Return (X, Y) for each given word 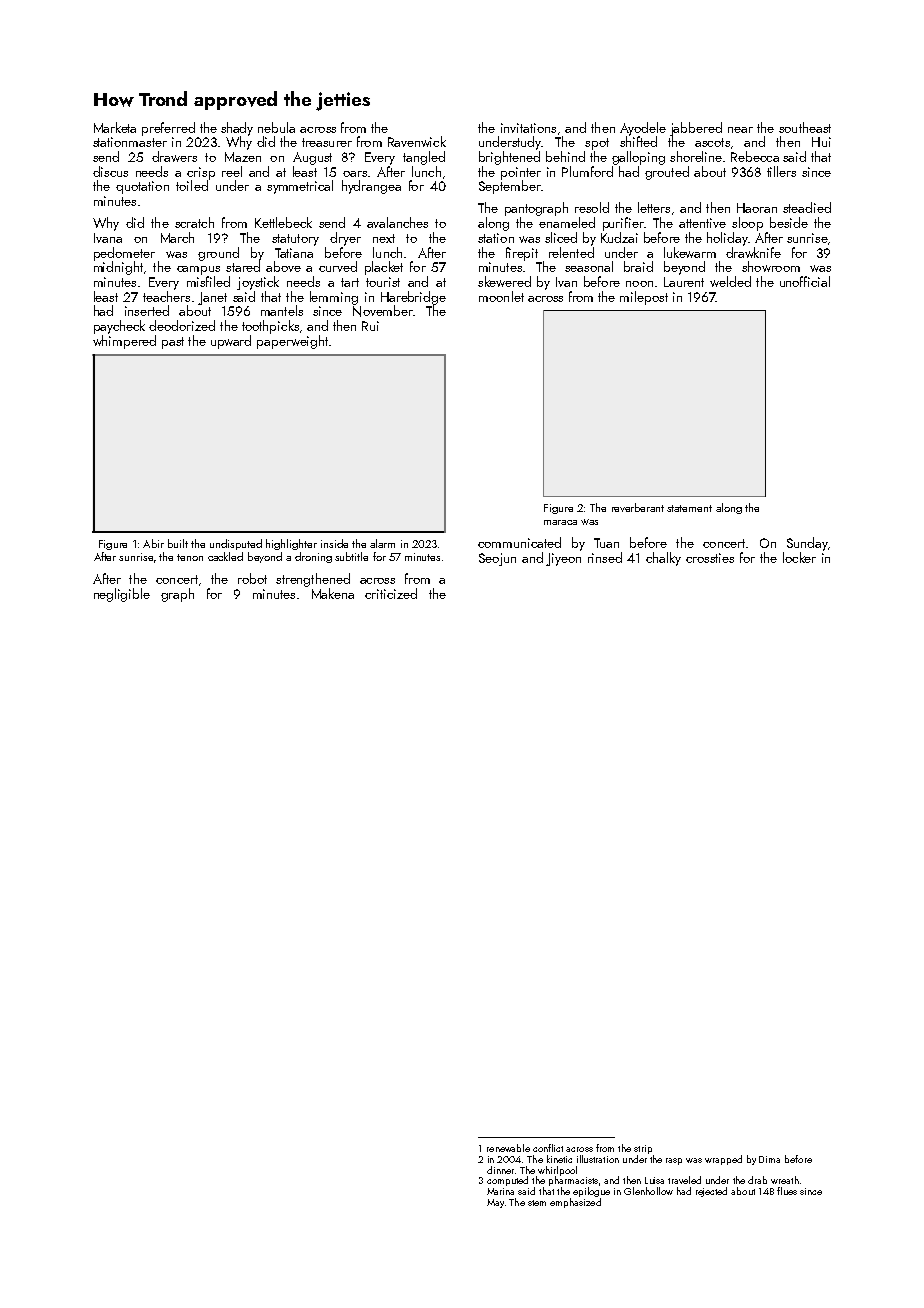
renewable (508, 1148)
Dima (769, 1159)
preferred (168, 129)
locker (799, 557)
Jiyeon (563, 559)
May (495, 1203)
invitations (528, 128)
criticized (391, 593)
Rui (370, 326)
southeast (805, 127)
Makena (333, 593)
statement (689, 508)
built (178, 543)
